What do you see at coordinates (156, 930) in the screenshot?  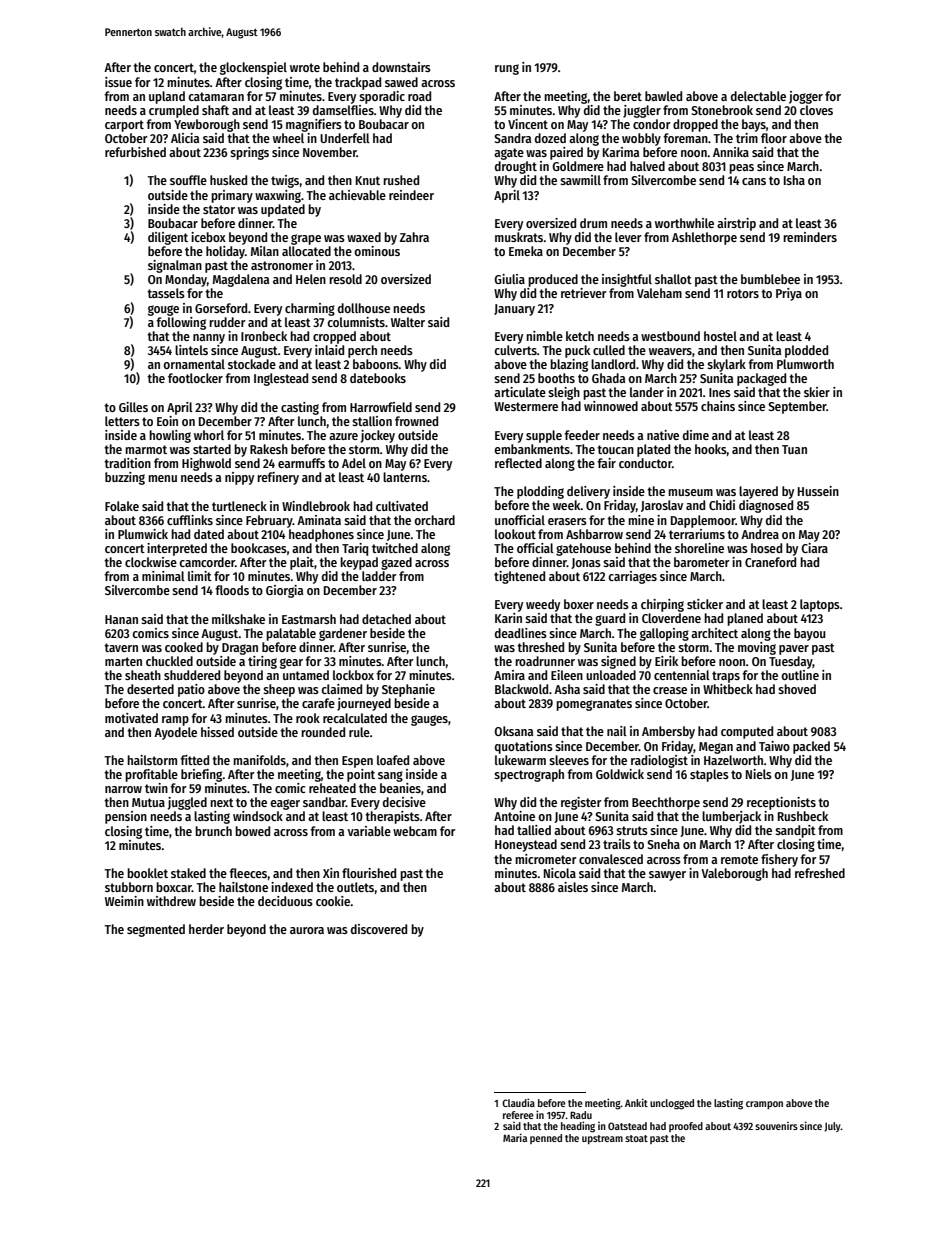 I see `segmented` at bounding box center [156, 930].
